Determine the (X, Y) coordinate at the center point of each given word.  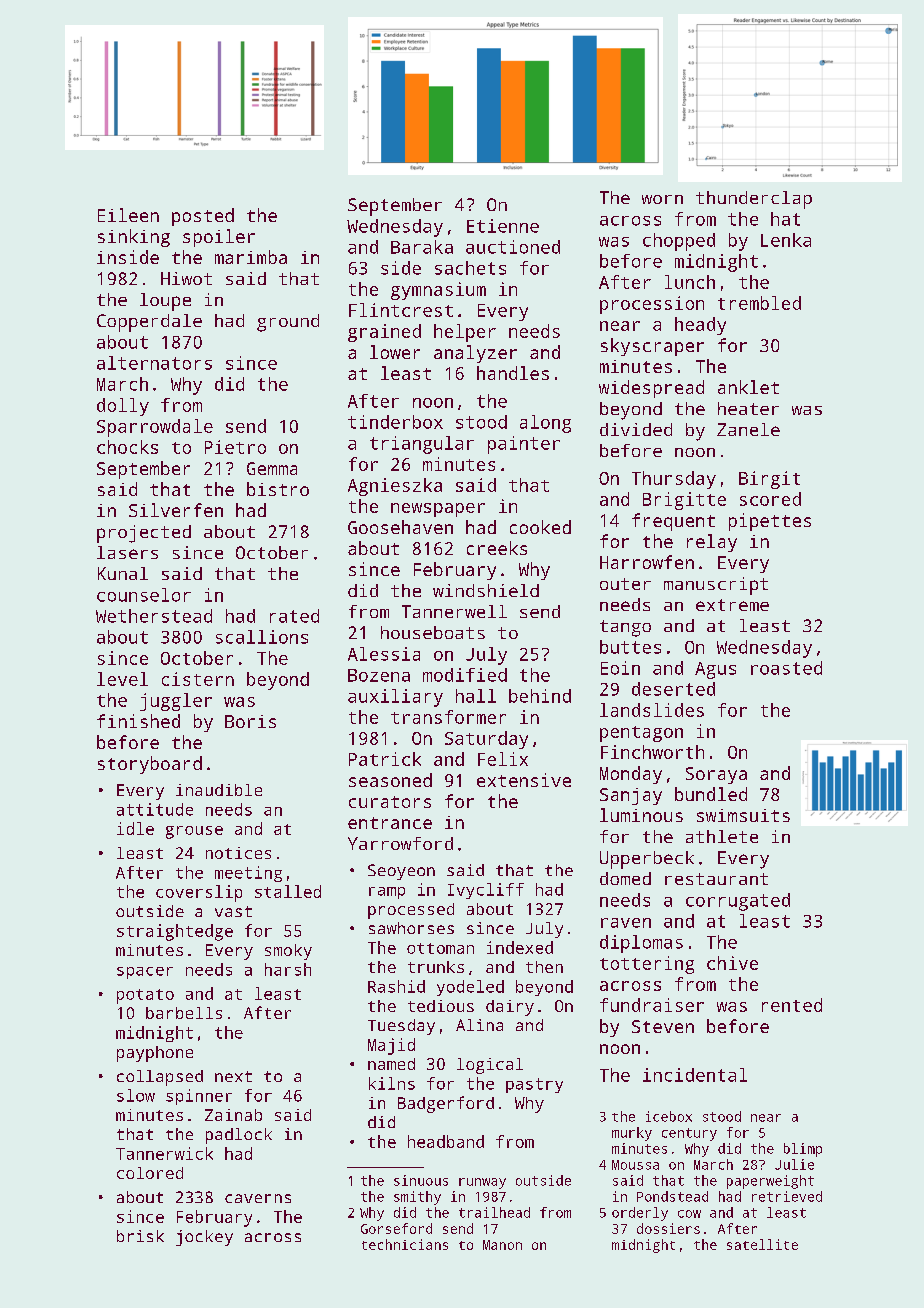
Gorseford (396, 1228)
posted (203, 217)
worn (662, 199)
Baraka (422, 247)
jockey (204, 1238)
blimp (803, 1150)
